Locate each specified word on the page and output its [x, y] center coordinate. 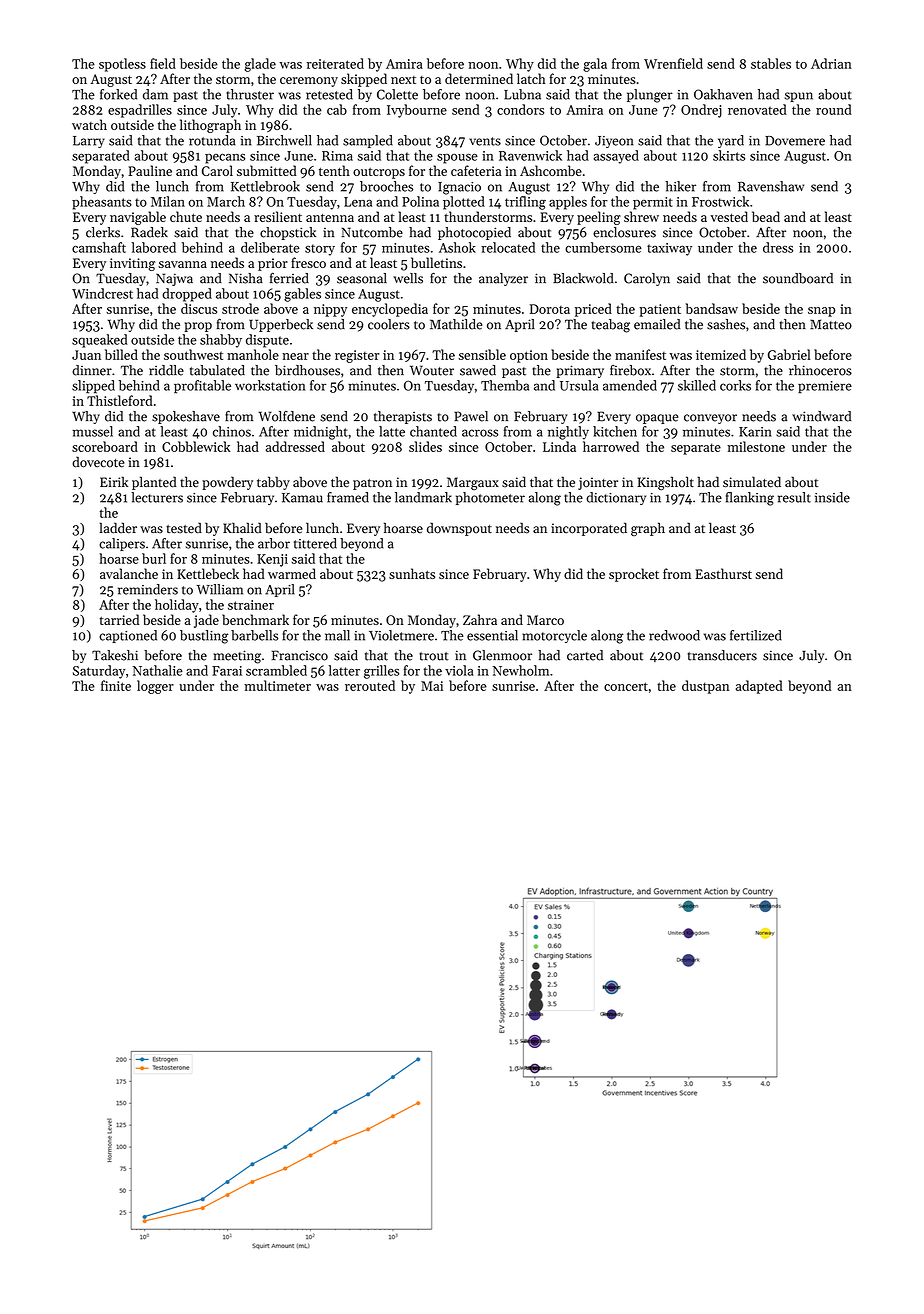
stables [771, 63]
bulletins [436, 262]
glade [260, 65]
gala [595, 65]
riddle [166, 370]
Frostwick [720, 201]
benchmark [255, 619]
